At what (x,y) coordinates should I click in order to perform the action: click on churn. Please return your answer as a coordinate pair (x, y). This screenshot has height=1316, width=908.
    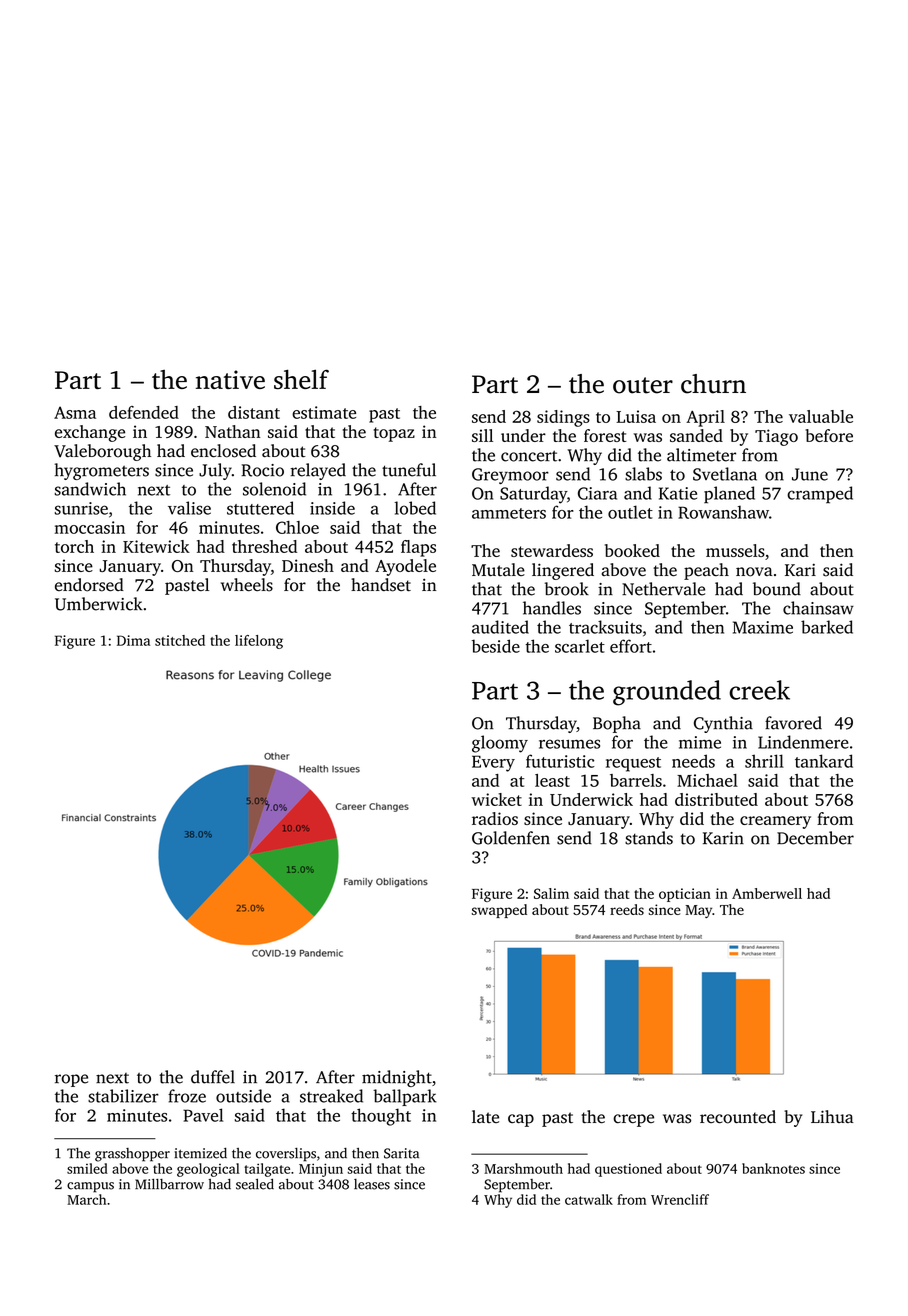
    Looking at the image, I should click on (713, 384).
